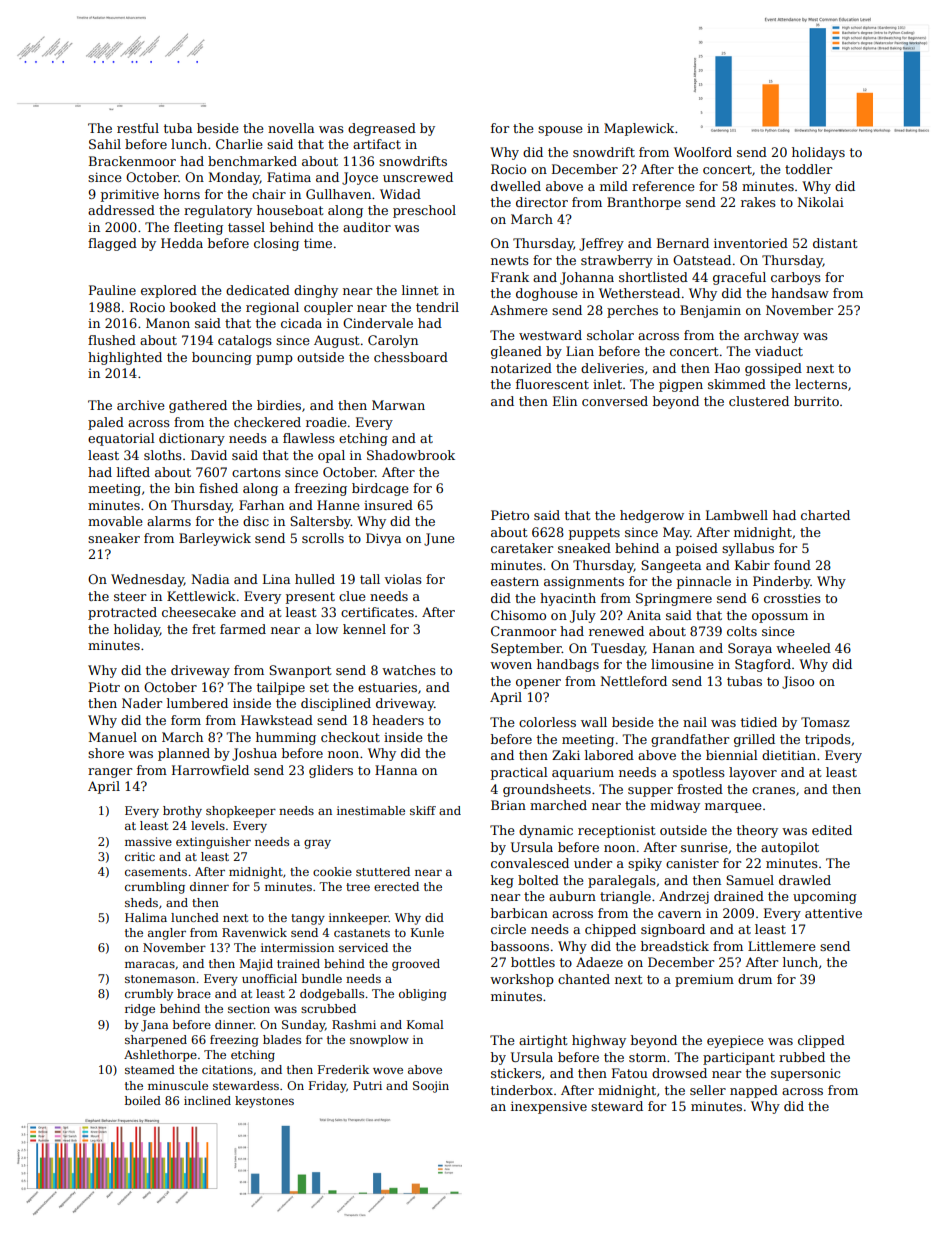 The height and width of the page is (1233, 952). What do you see at coordinates (239, 144) in the page?
I see `Charlie` at bounding box center [239, 144].
